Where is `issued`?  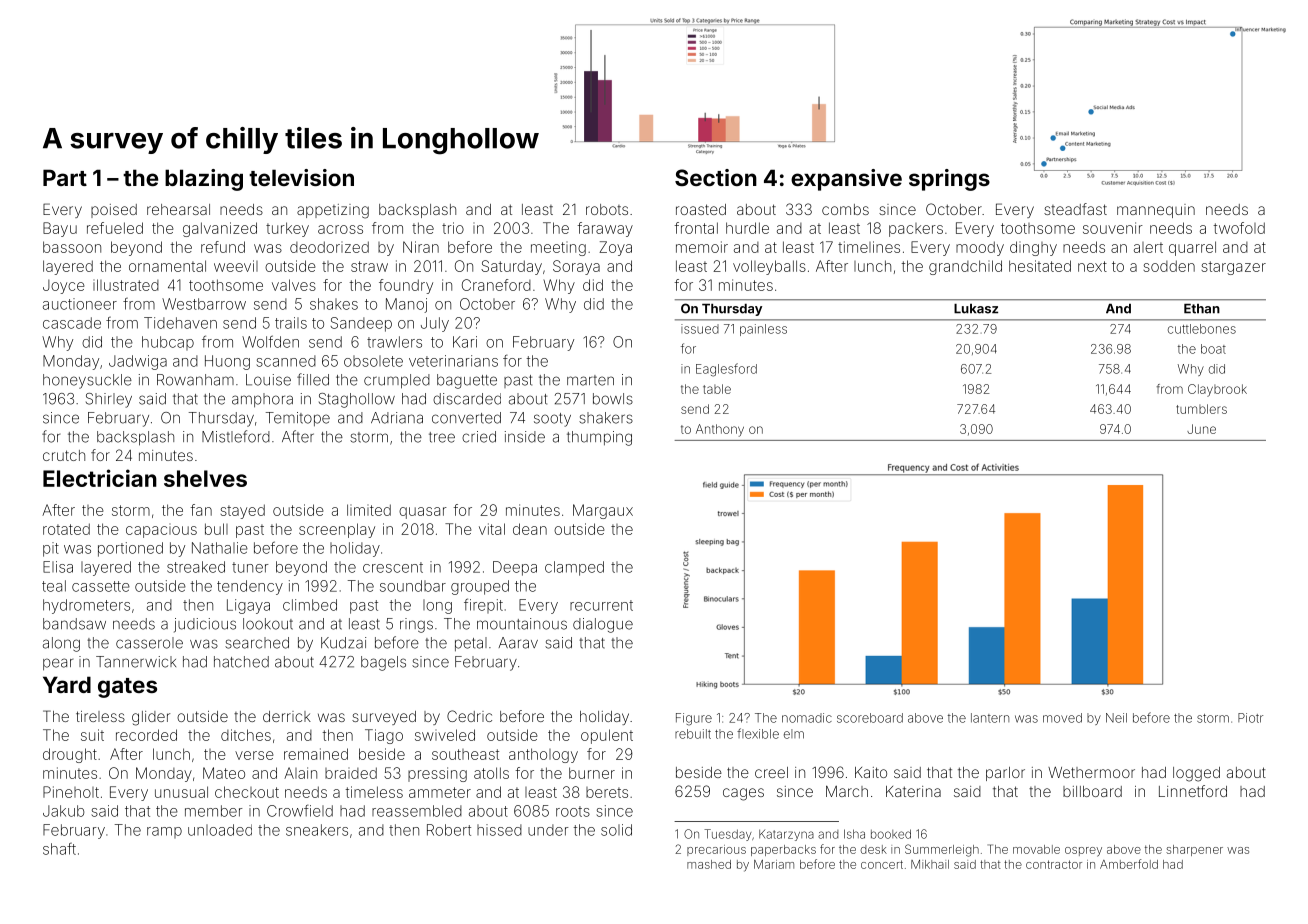
issued is located at coordinates (700, 329).
